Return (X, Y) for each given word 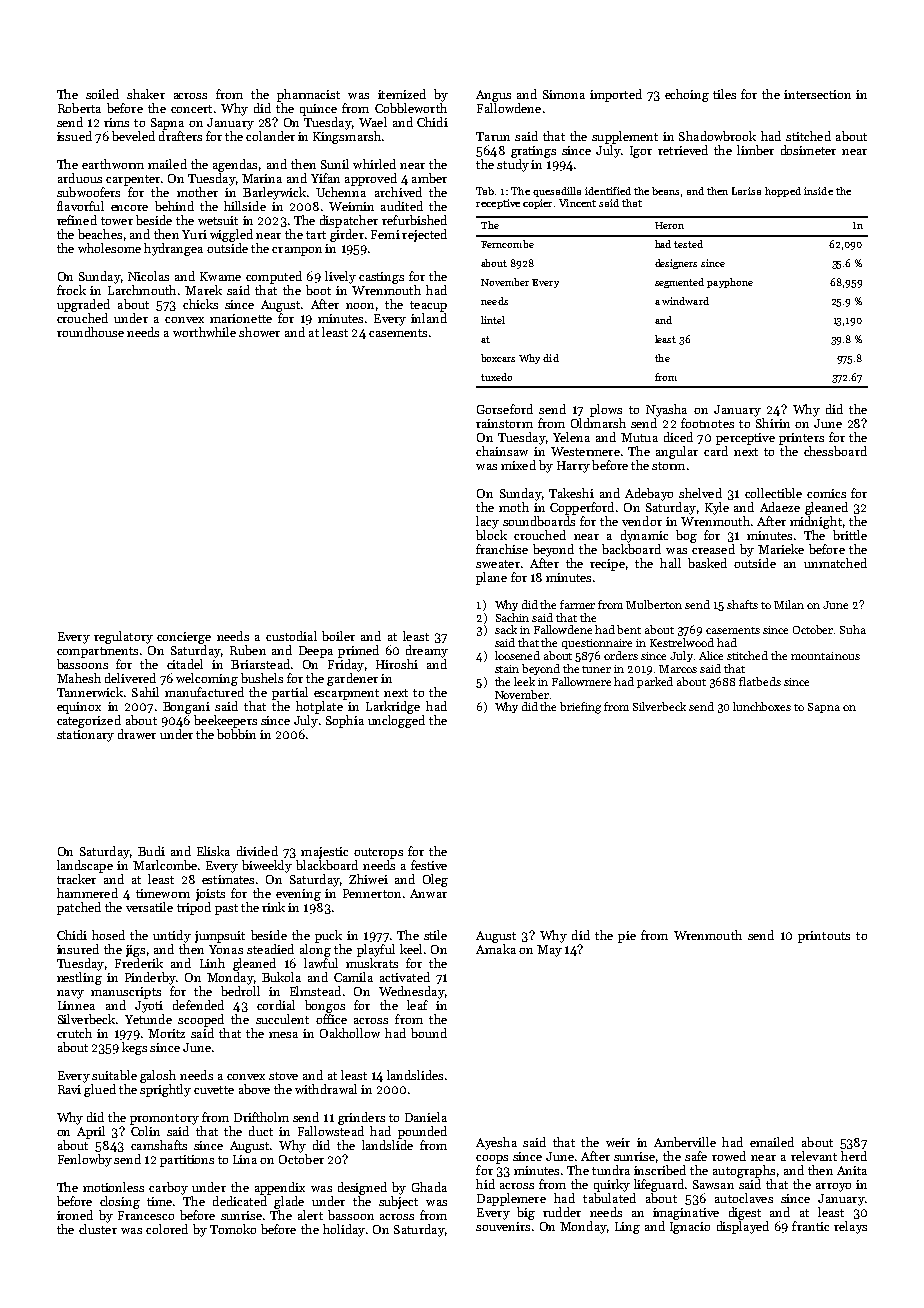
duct (261, 1131)
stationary (85, 736)
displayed (743, 1227)
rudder (562, 1212)
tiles (724, 94)
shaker (146, 94)
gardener (352, 679)
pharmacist (308, 95)
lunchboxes (762, 706)
